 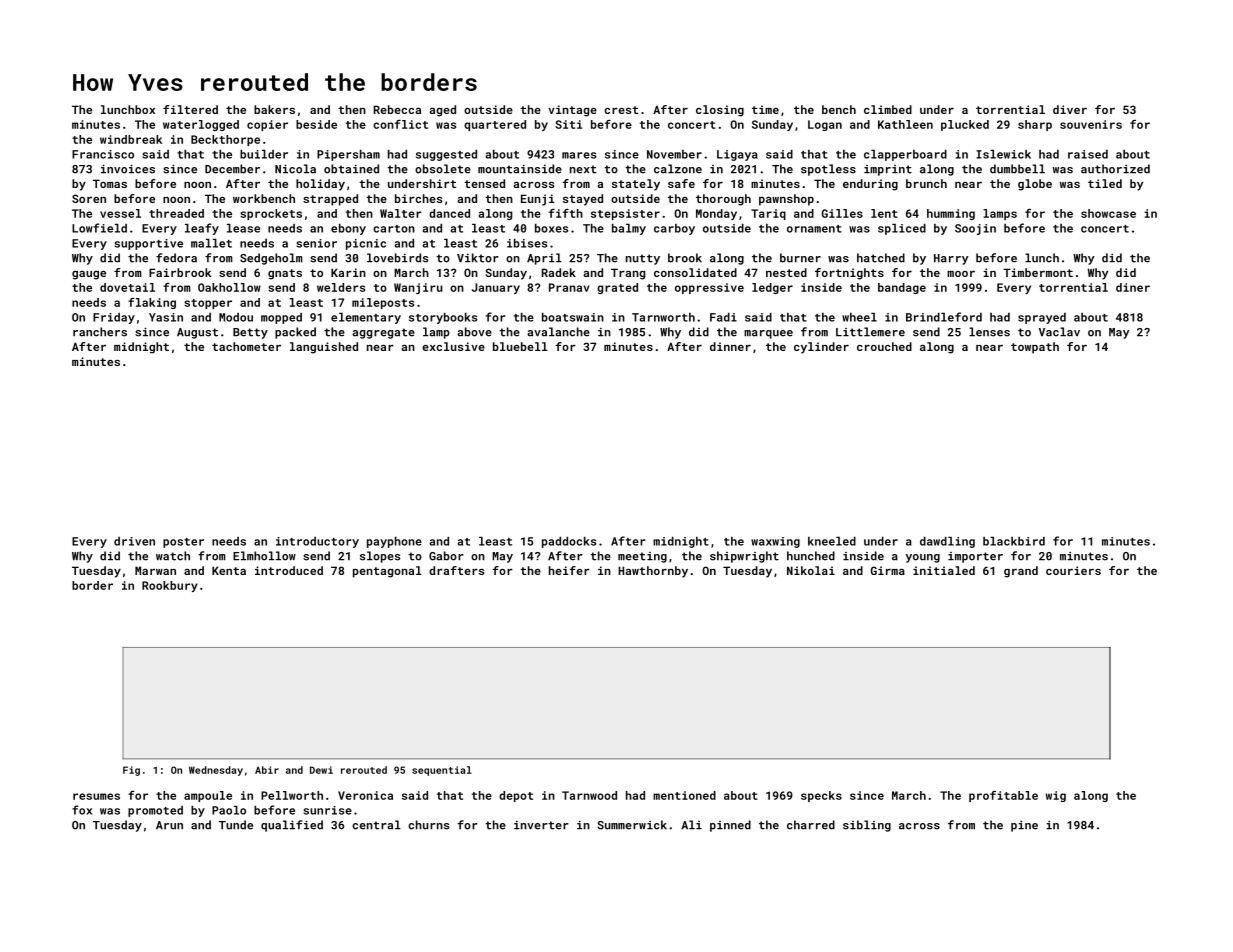 What do you see at coordinates (316, 124) in the screenshot?
I see `beside` at bounding box center [316, 124].
